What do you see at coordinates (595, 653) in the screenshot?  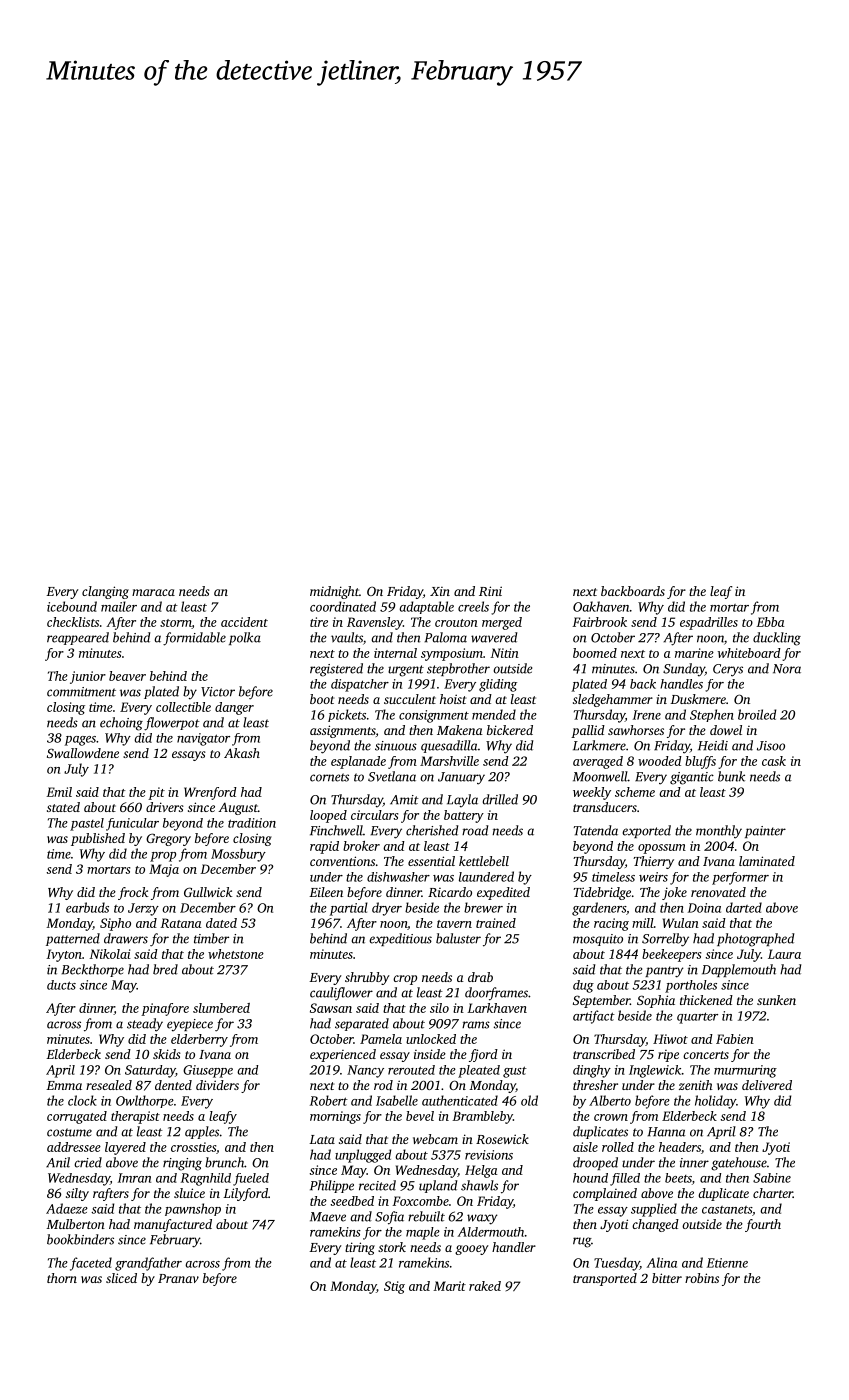 I see `boomed` at bounding box center [595, 653].
